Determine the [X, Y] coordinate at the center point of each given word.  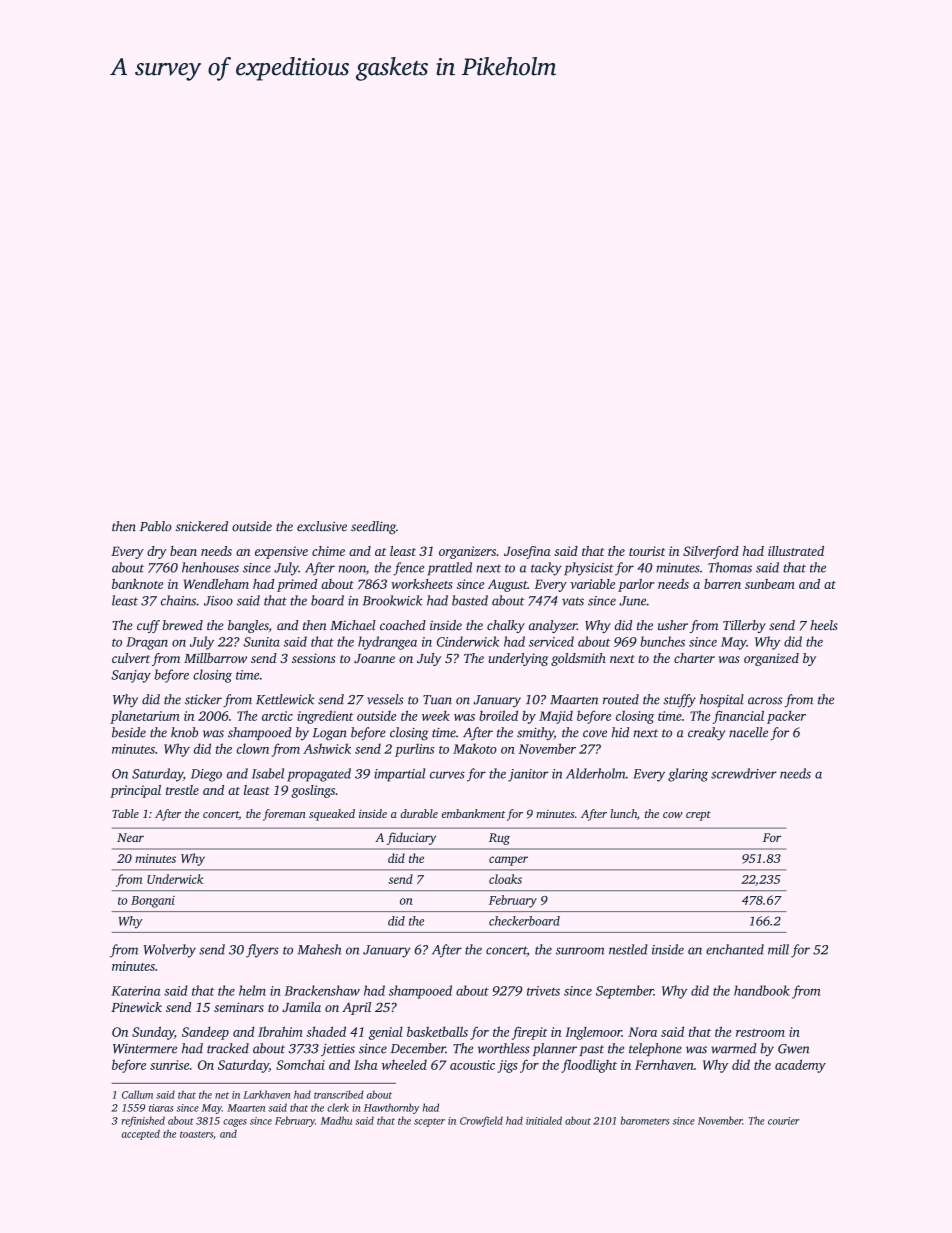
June [632, 601]
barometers [645, 1120]
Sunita [261, 642]
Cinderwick [468, 641]
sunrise [169, 1065]
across [765, 701]
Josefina [527, 552]
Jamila [301, 1007]
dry [157, 552]
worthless [504, 1048]
